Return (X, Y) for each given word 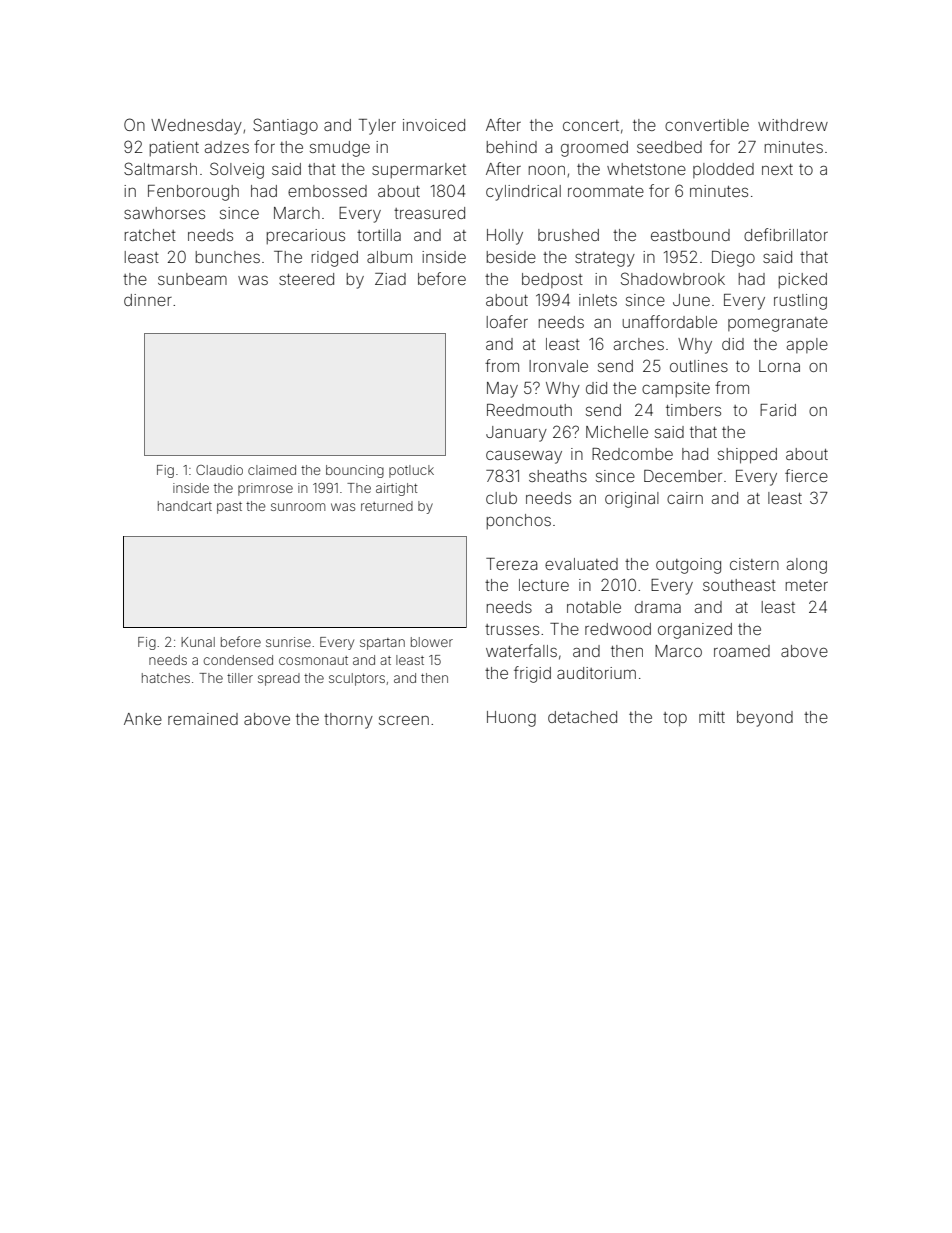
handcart (185, 506)
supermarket (419, 170)
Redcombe (632, 454)
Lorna (779, 366)
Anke (143, 719)
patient (174, 148)
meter (807, 585)
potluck (411, 471)
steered (306, 279)
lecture (544, 585)
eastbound (690, 235)
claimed (272, 470)
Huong (511, 719)
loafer (507, 321)
